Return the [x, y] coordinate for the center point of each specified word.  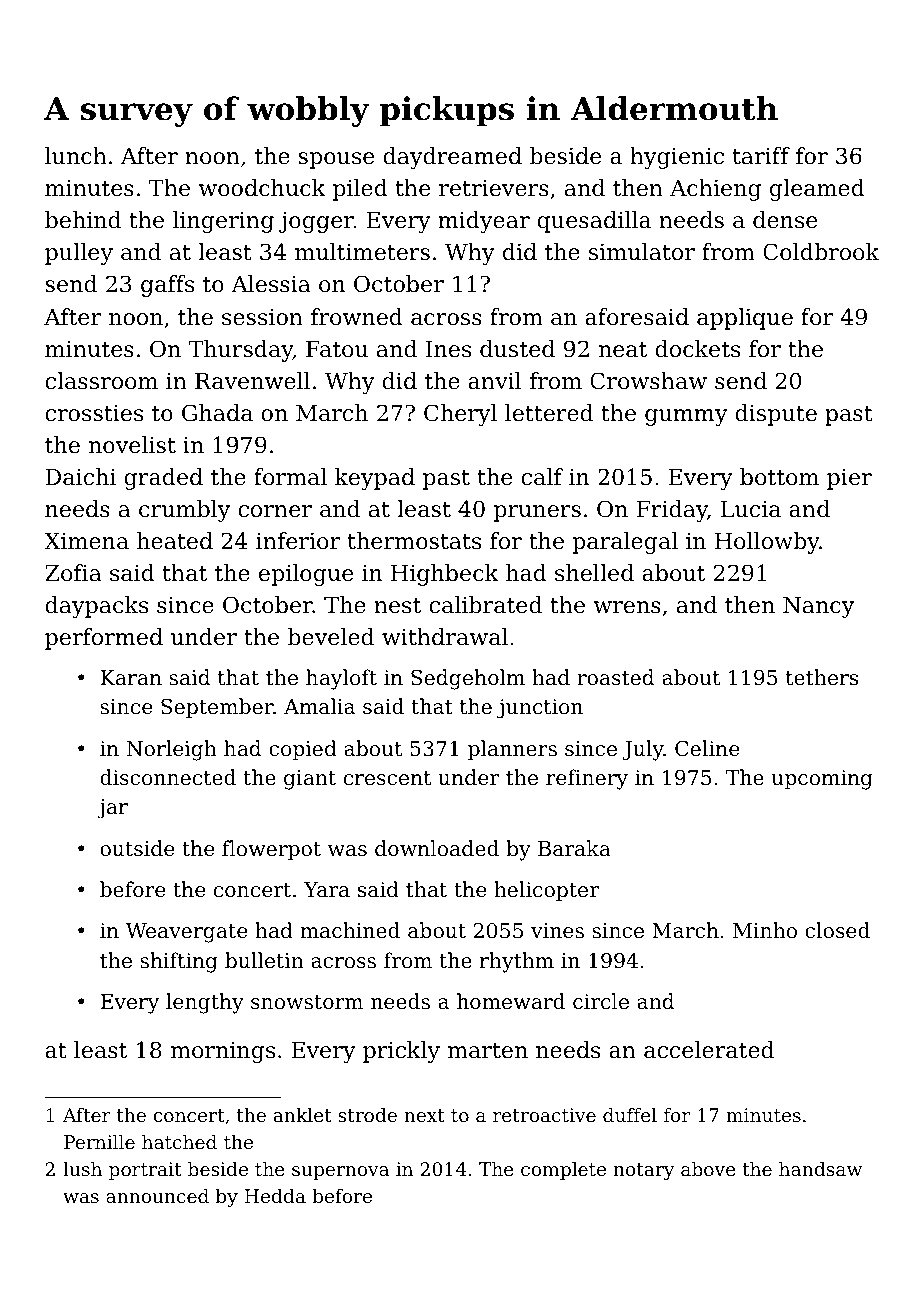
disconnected [168, 777]
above [708, 1169]
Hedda [275, 1196]
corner [275, 511]
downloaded [437, 848]
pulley [79, 254]
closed [837, 930]
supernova [340, 1173]
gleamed [817, 190]
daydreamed [452, 158]
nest [397, 606]
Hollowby [767, 543]
